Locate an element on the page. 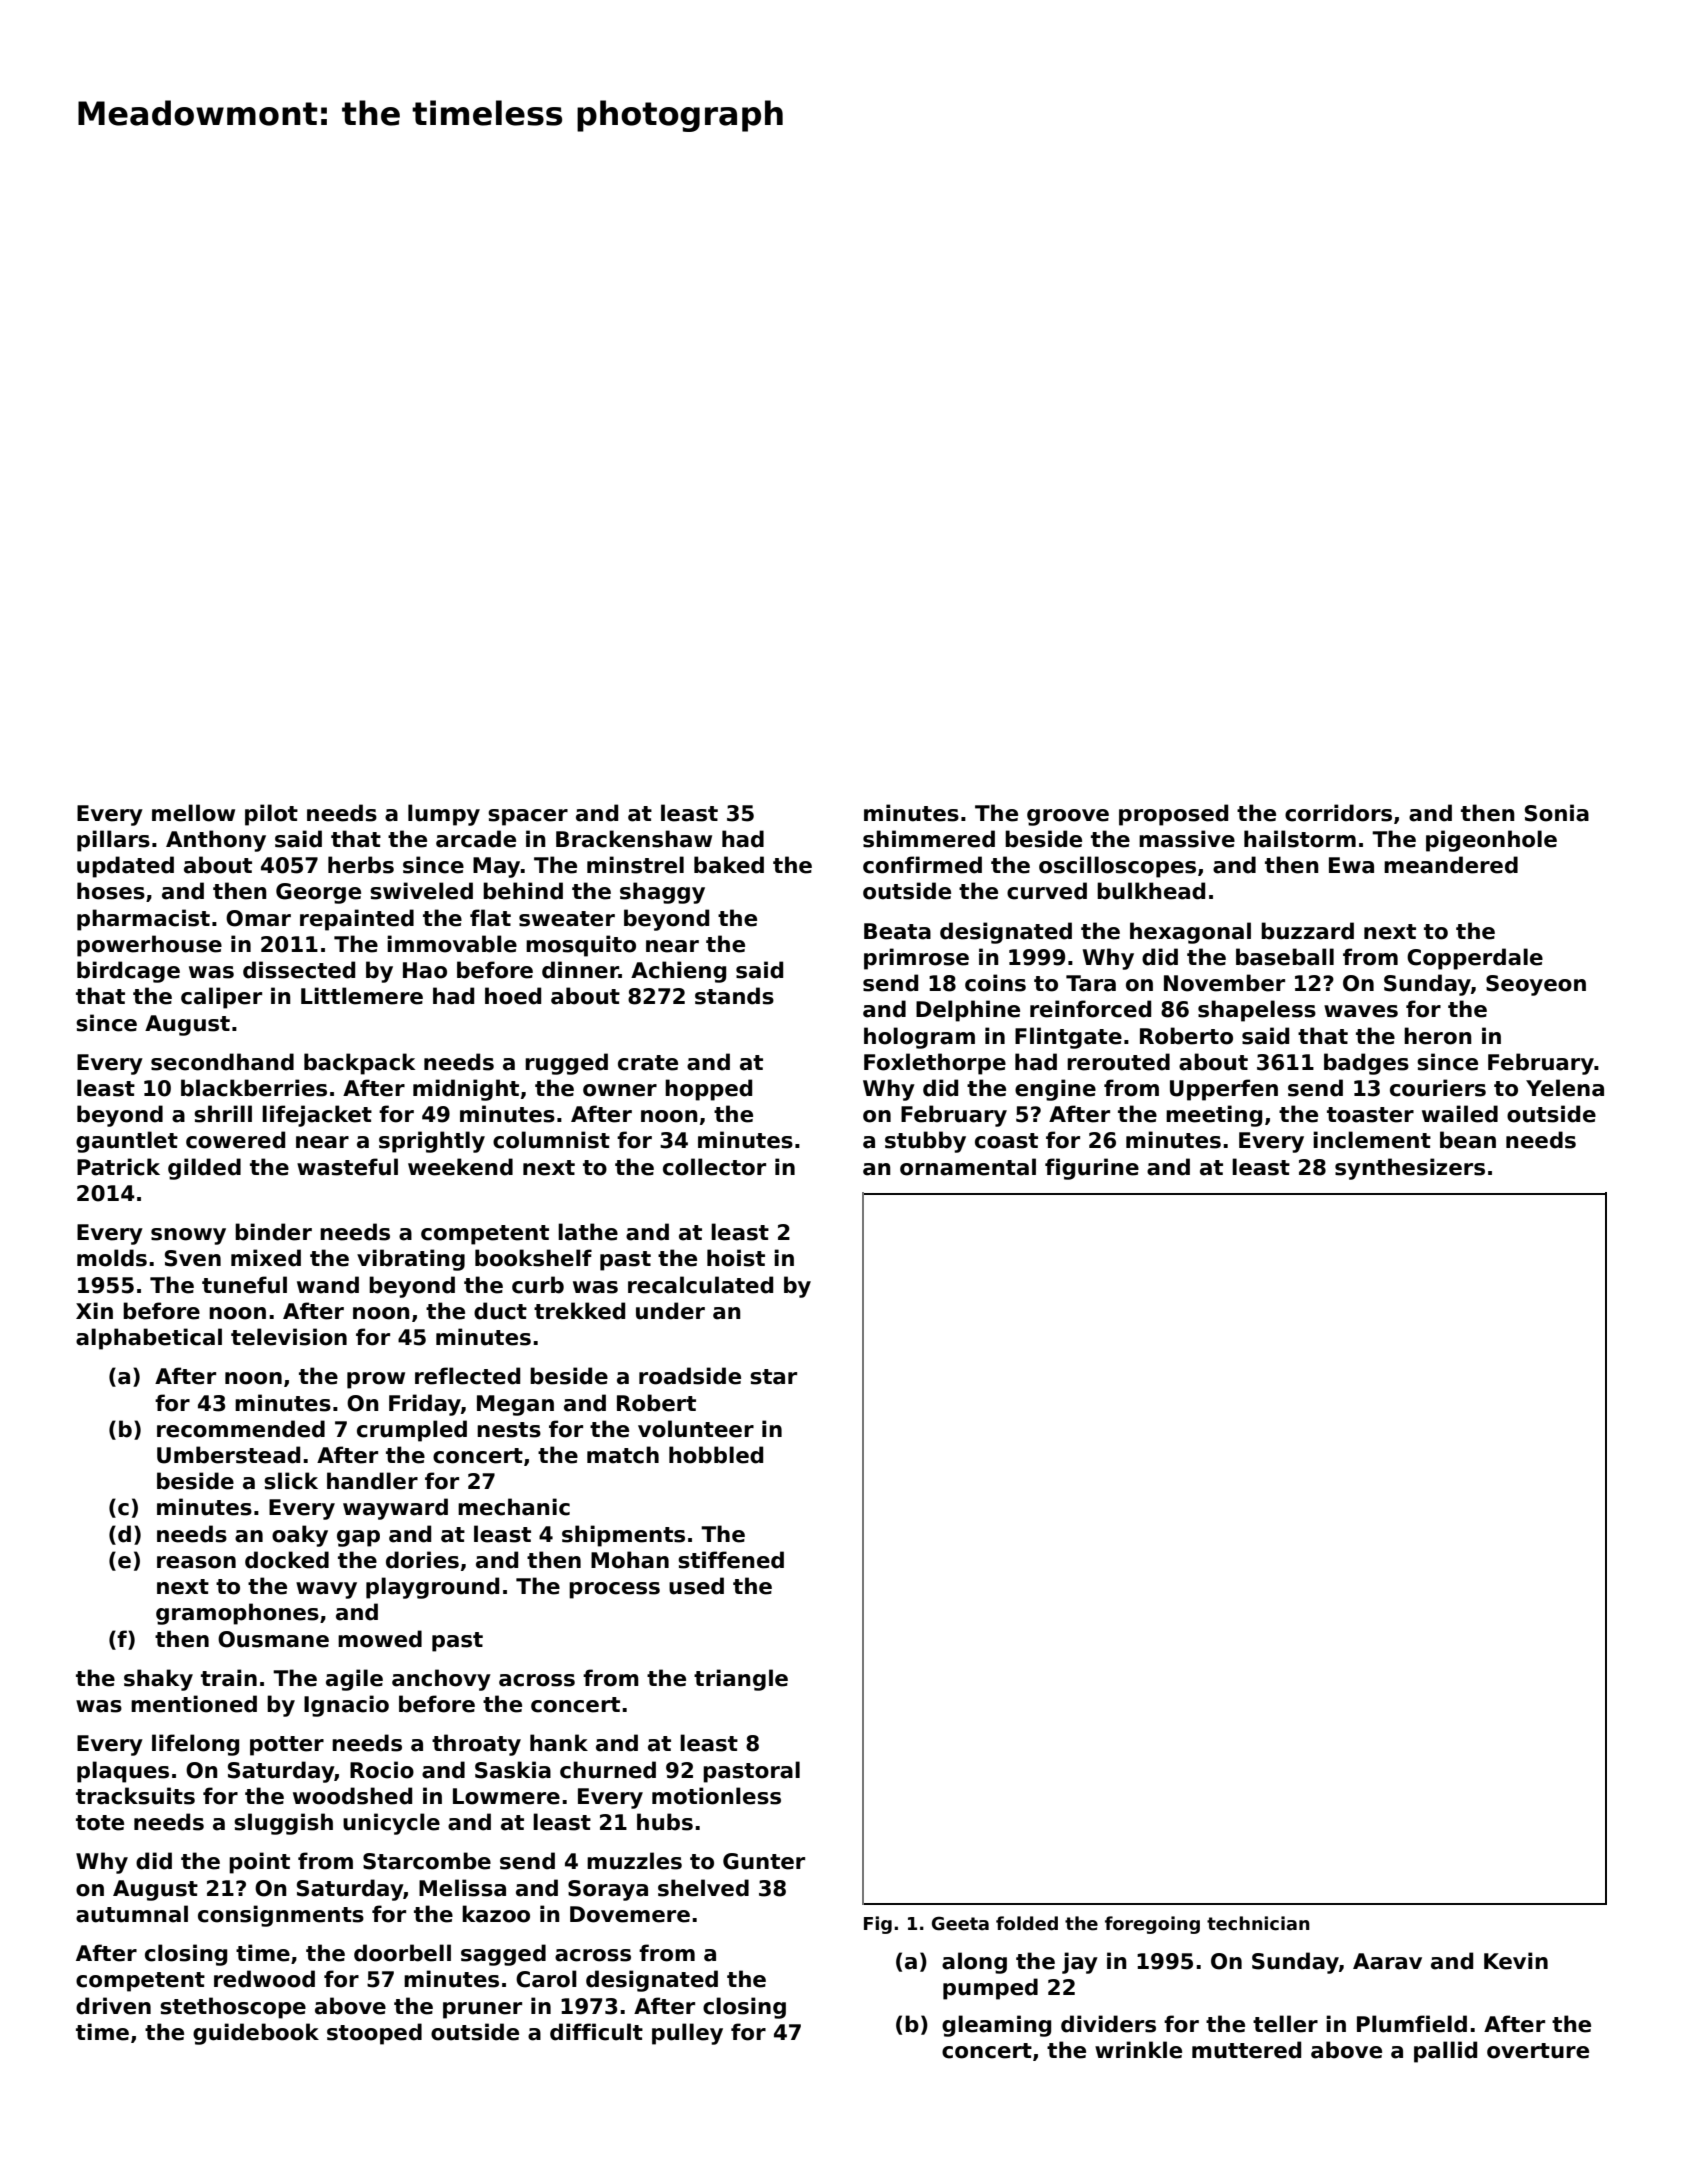 The height and width of the page is (2178, 1683). engine is located at coordinates (1055, 1090).
